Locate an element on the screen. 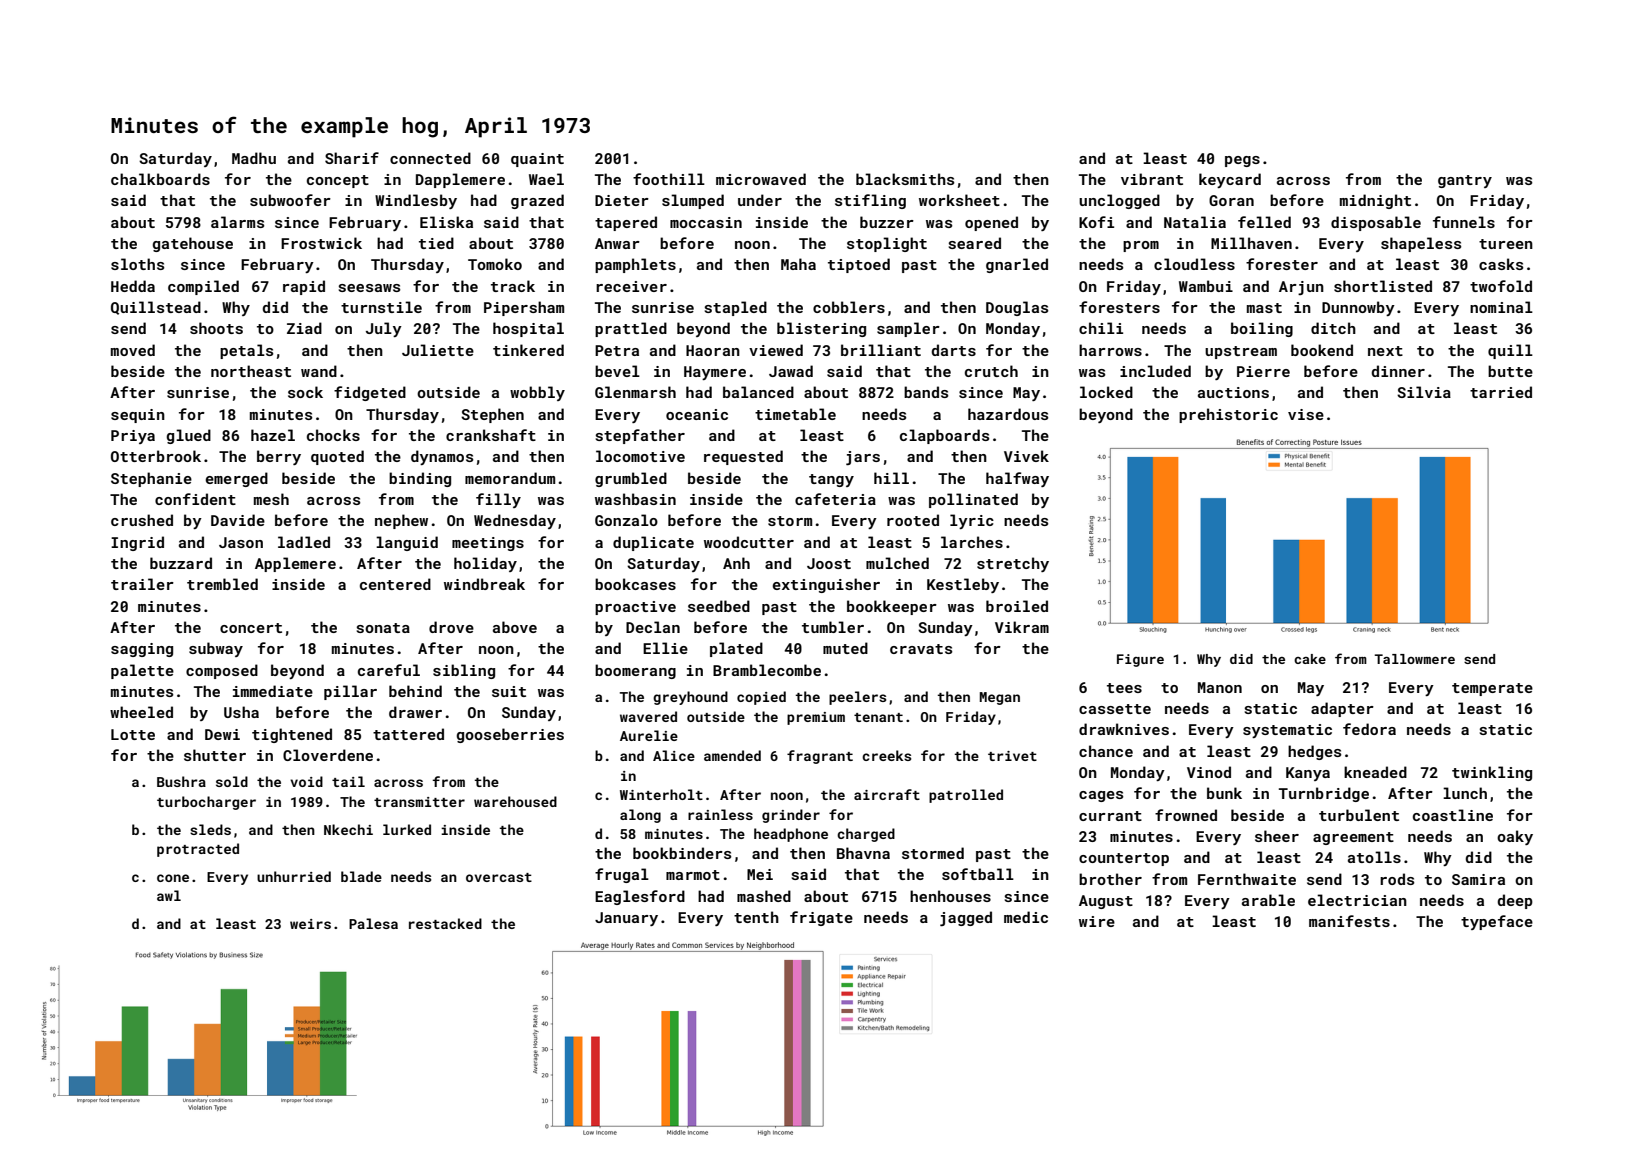 This screenshot has height=1162, width=1644. gnarled is located at coordinates (1017, 265).
